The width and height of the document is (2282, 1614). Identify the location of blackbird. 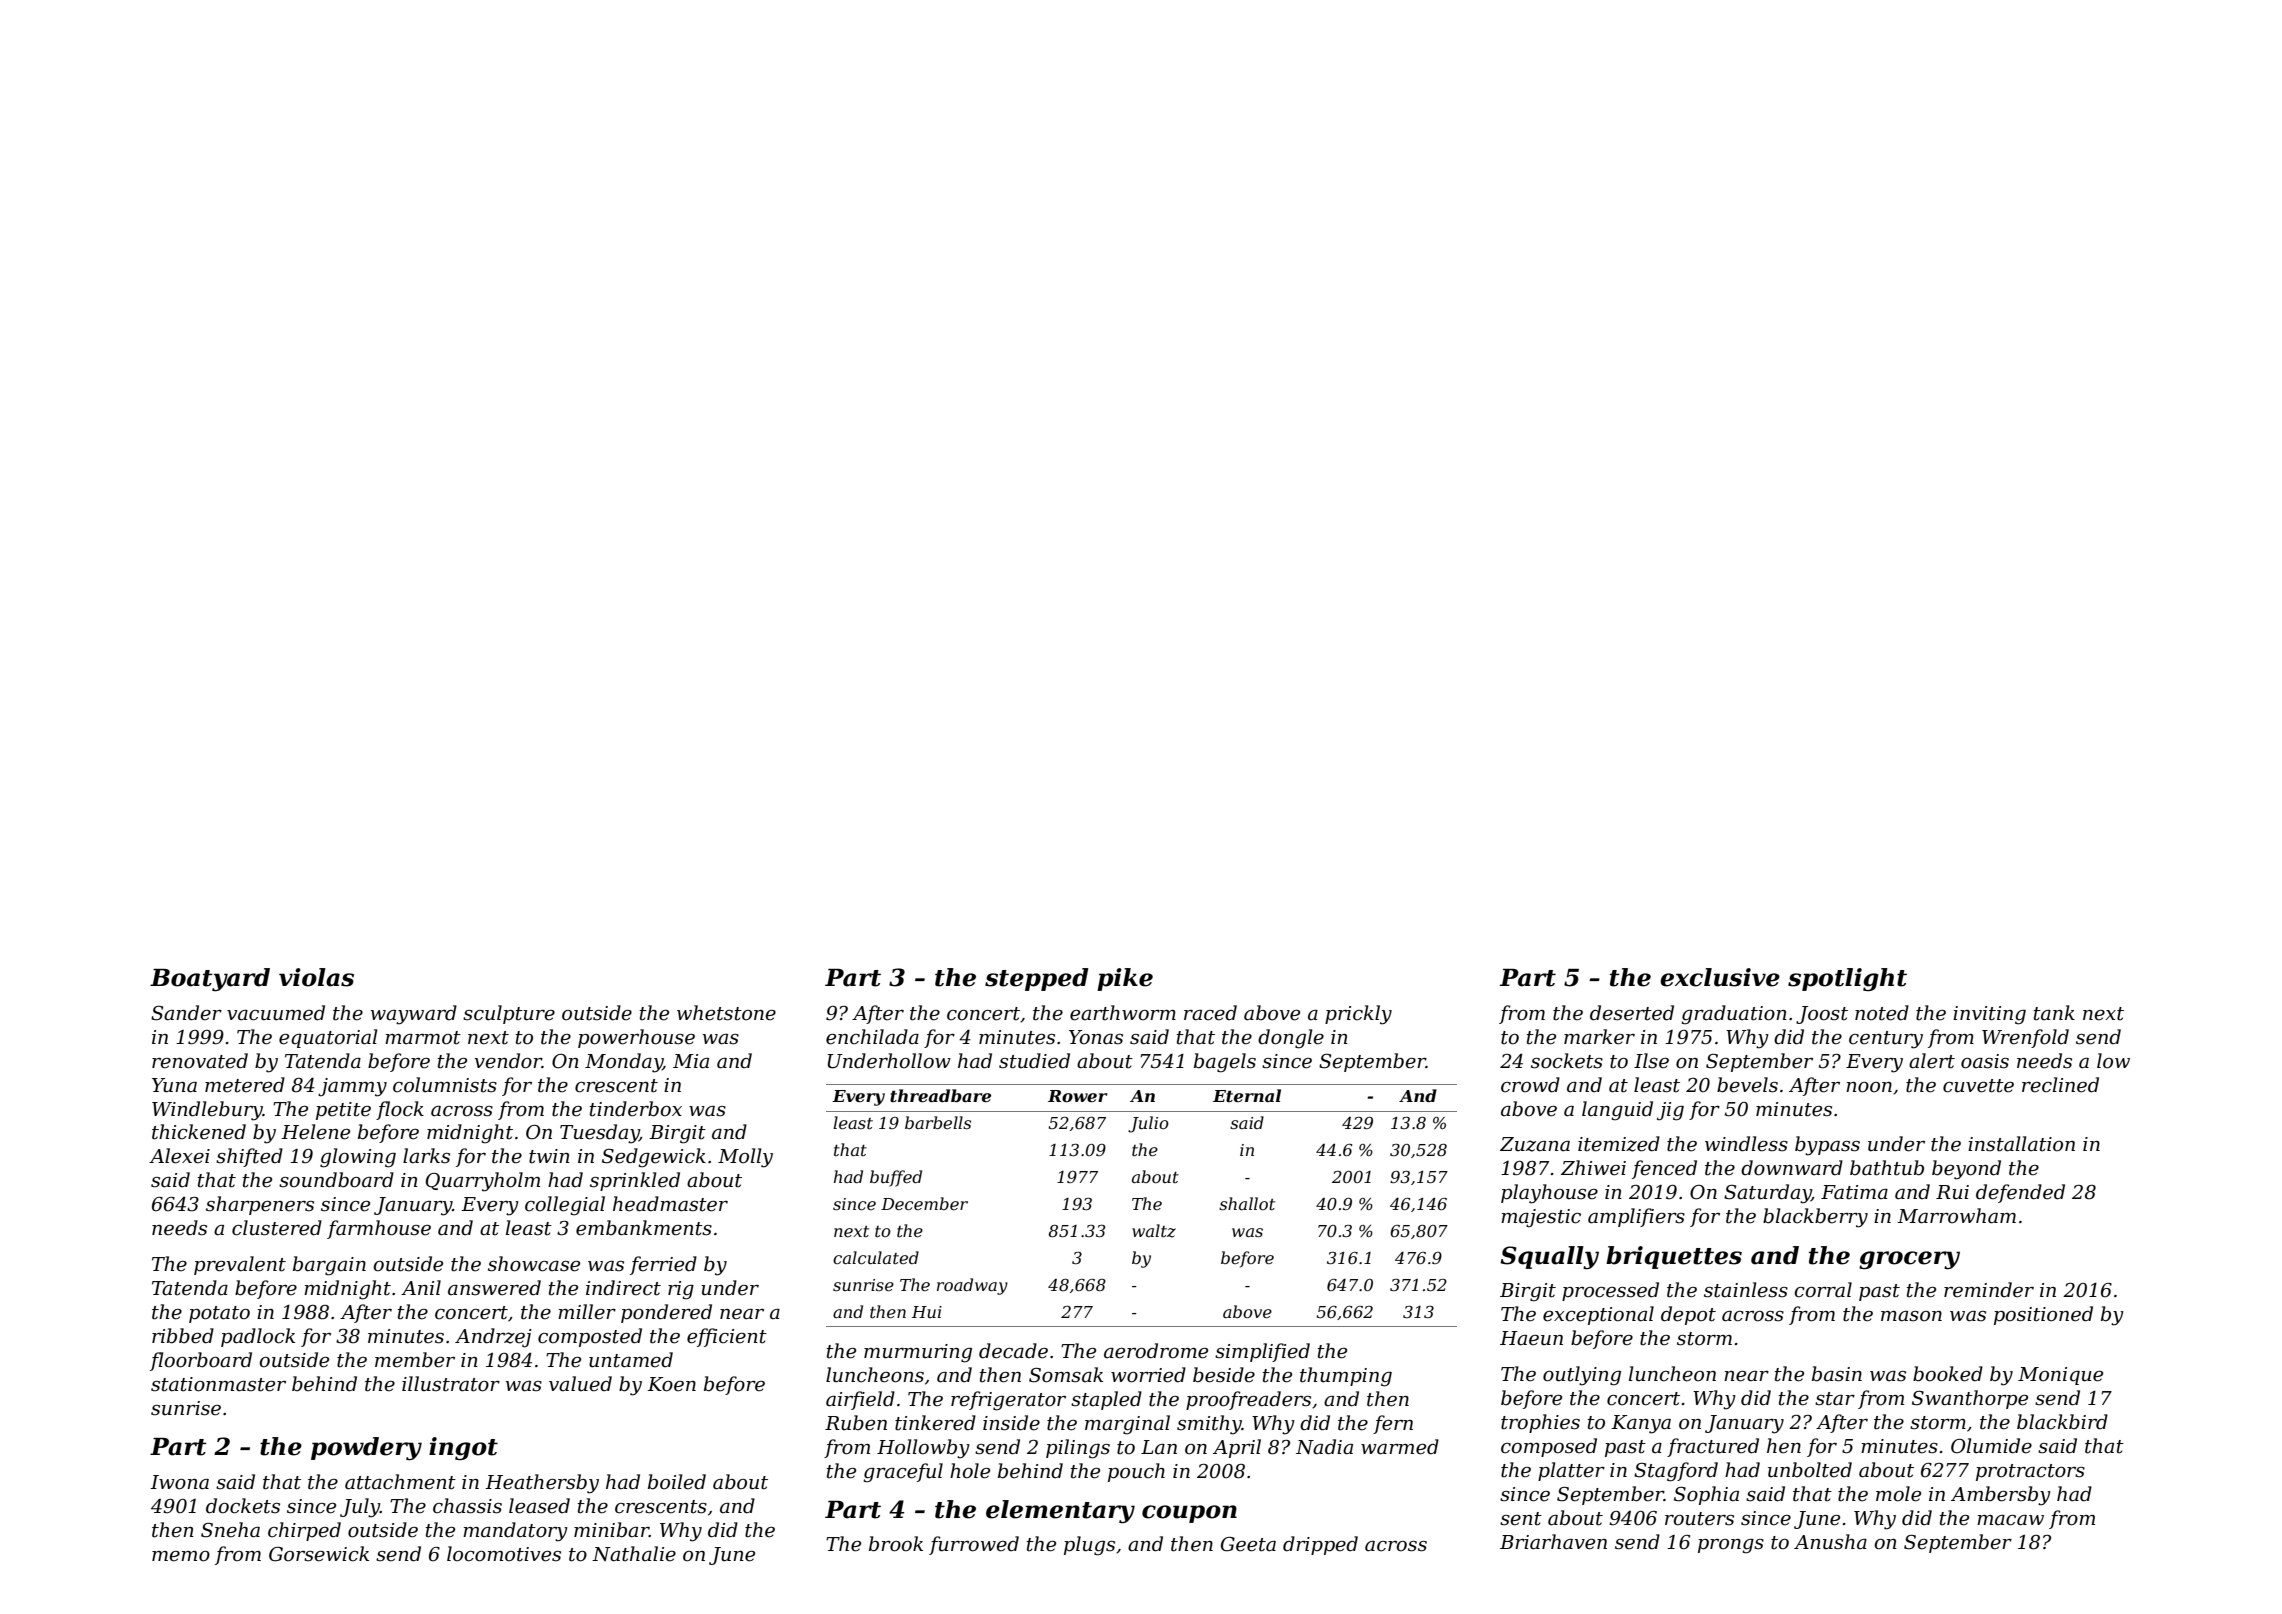
(2062, 1422).
